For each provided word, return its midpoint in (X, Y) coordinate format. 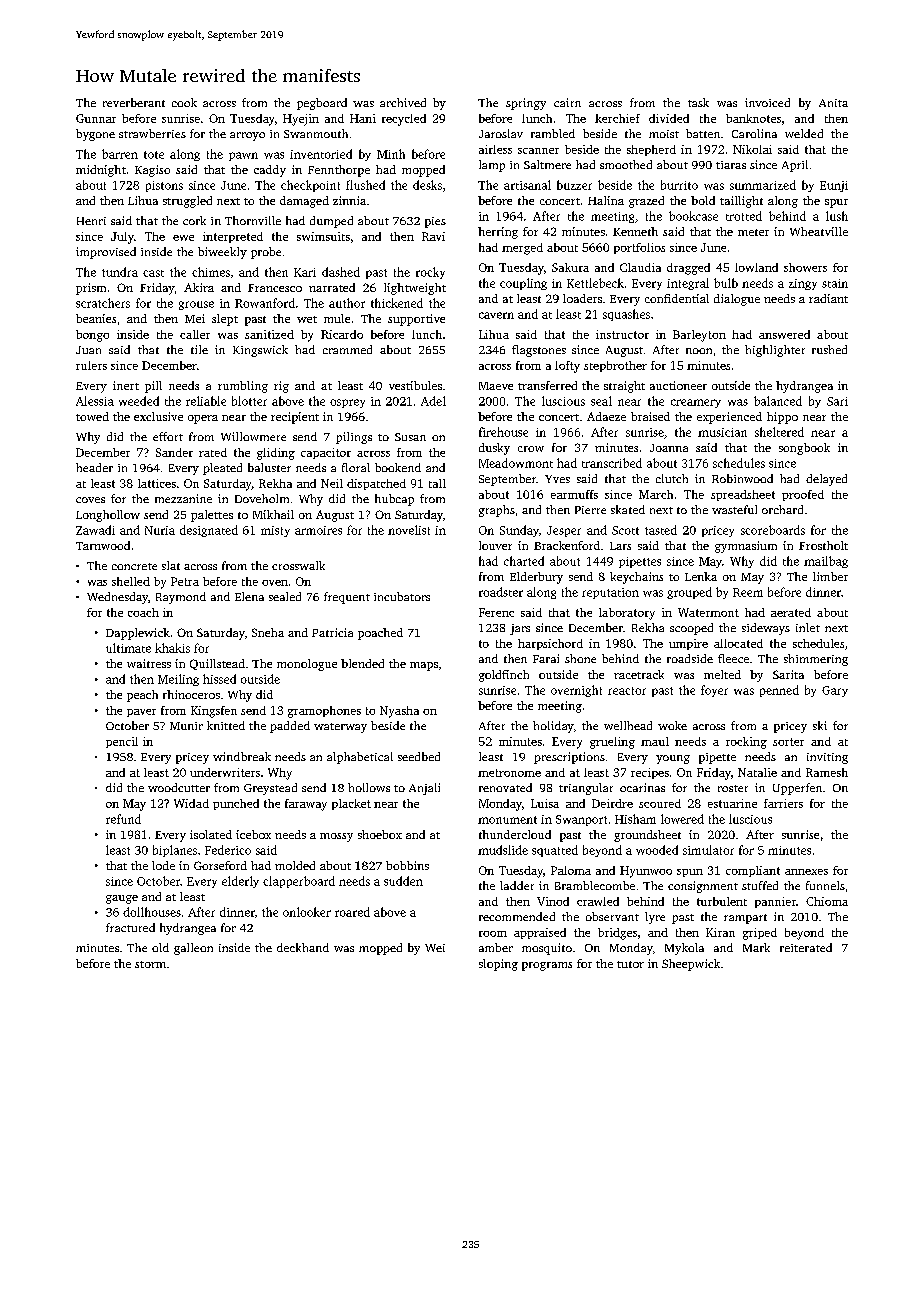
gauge (122, 899)
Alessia (95, 401)
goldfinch (504, 676)
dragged (688, 269)
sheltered (779, 432)
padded (290, 727)
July (122, 238)
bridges (617, 934)
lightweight (415, 289)
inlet (808, 627)
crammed (347, 349)
